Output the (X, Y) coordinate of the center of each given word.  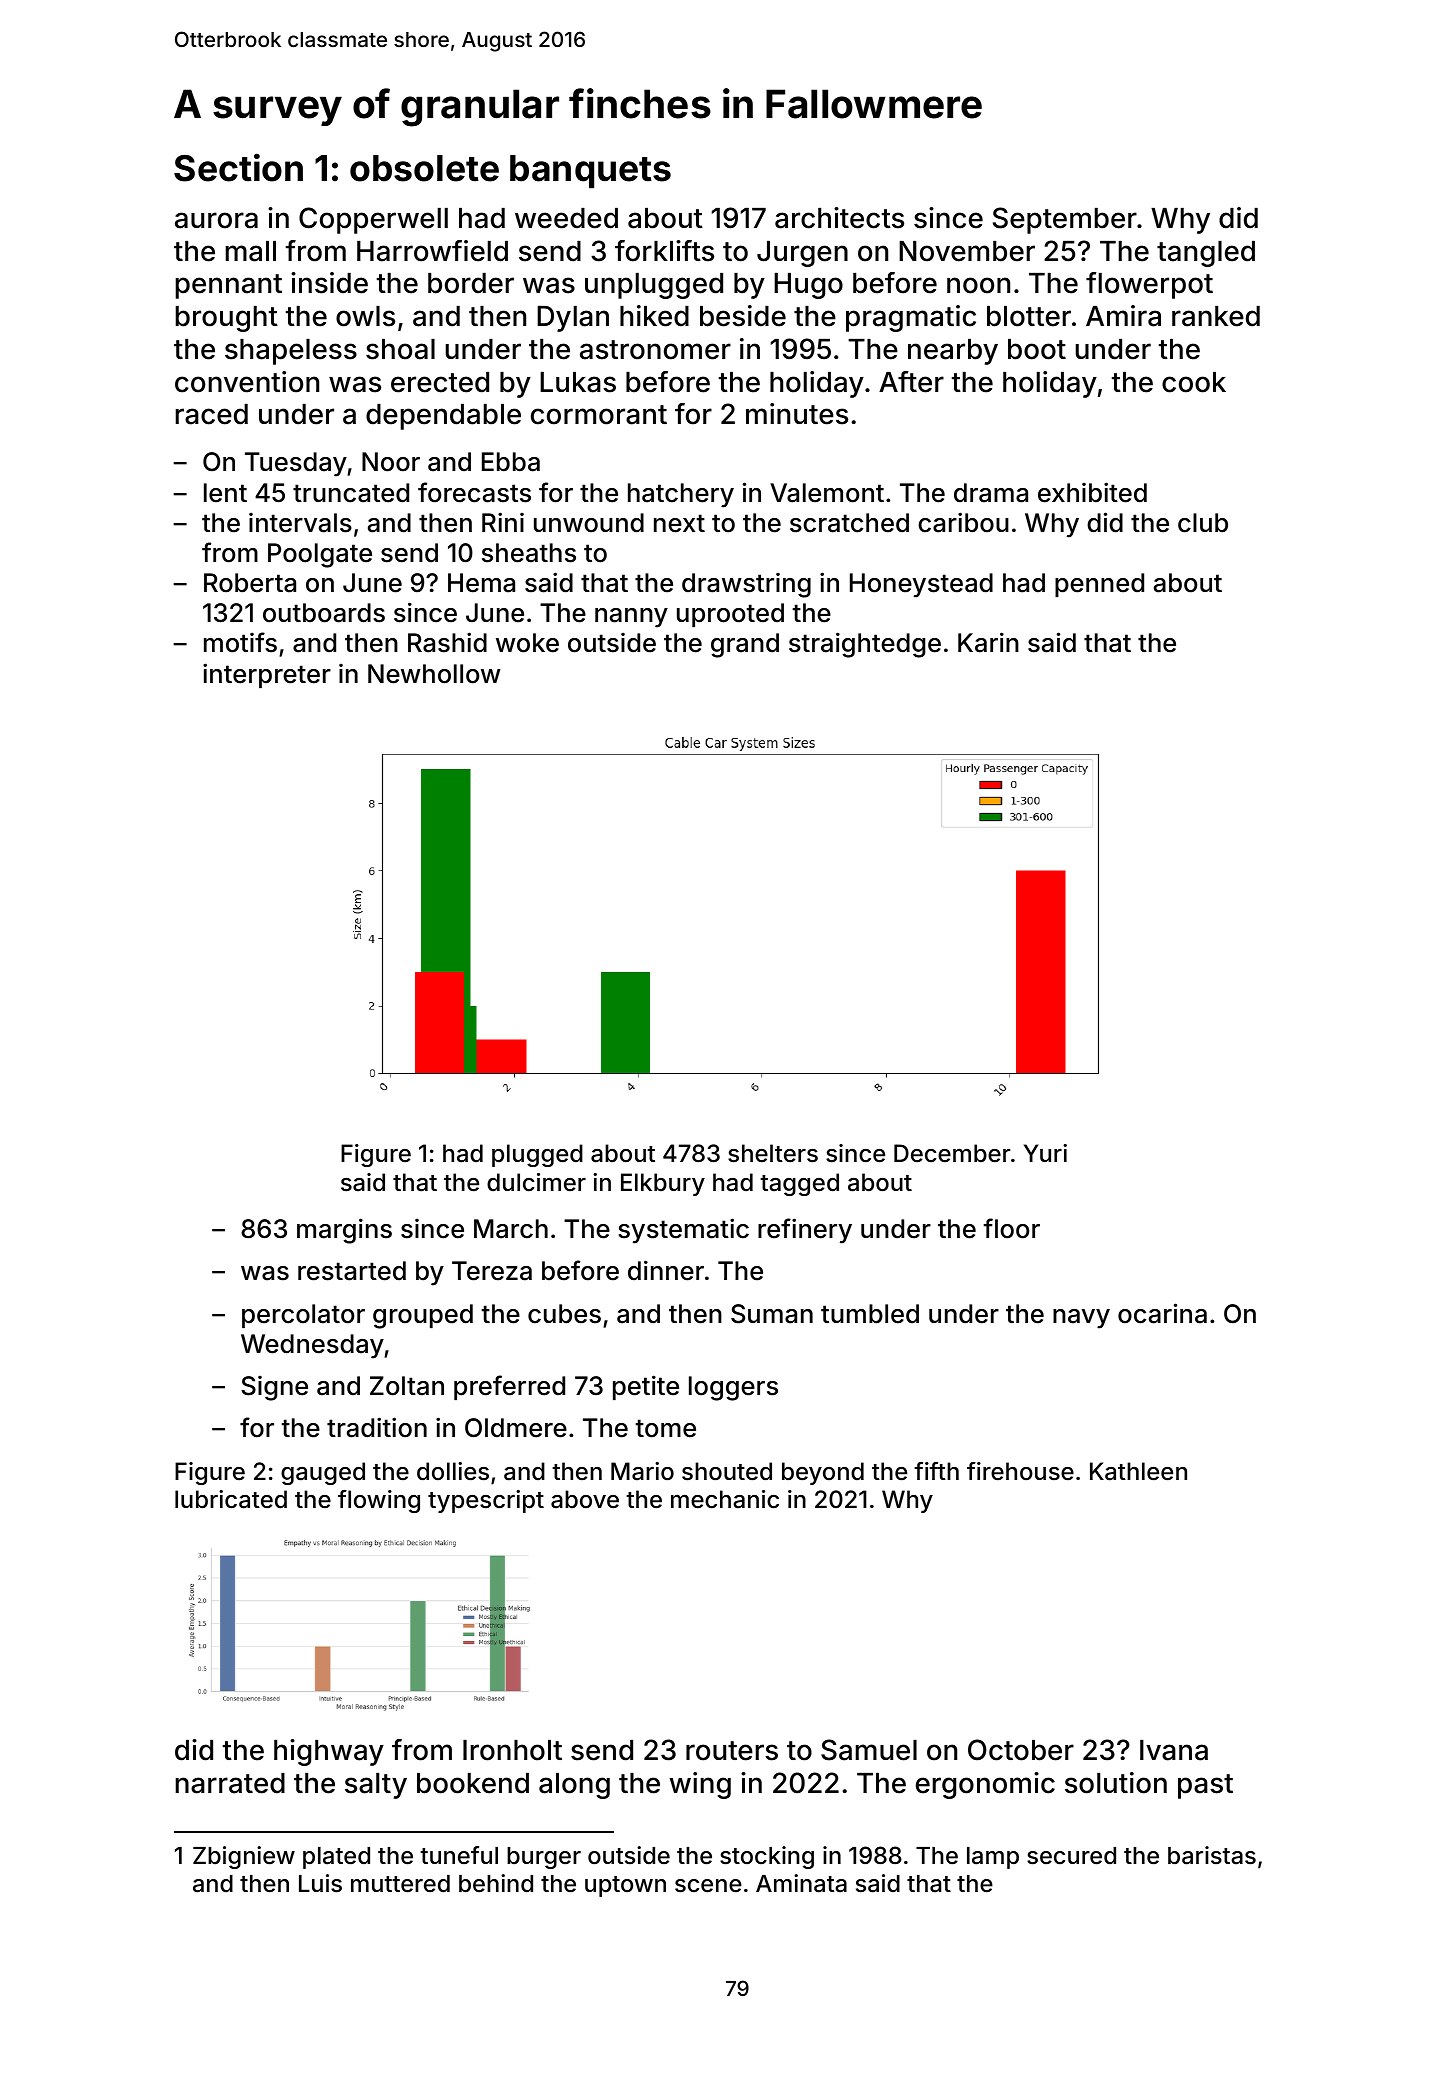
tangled (1206, 254)
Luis (320, 1883)
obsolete (424, 168)
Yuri (1045, 1153)
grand (745, 645)
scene (708, 1886)
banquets (590, 172)
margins (344, 1231)
